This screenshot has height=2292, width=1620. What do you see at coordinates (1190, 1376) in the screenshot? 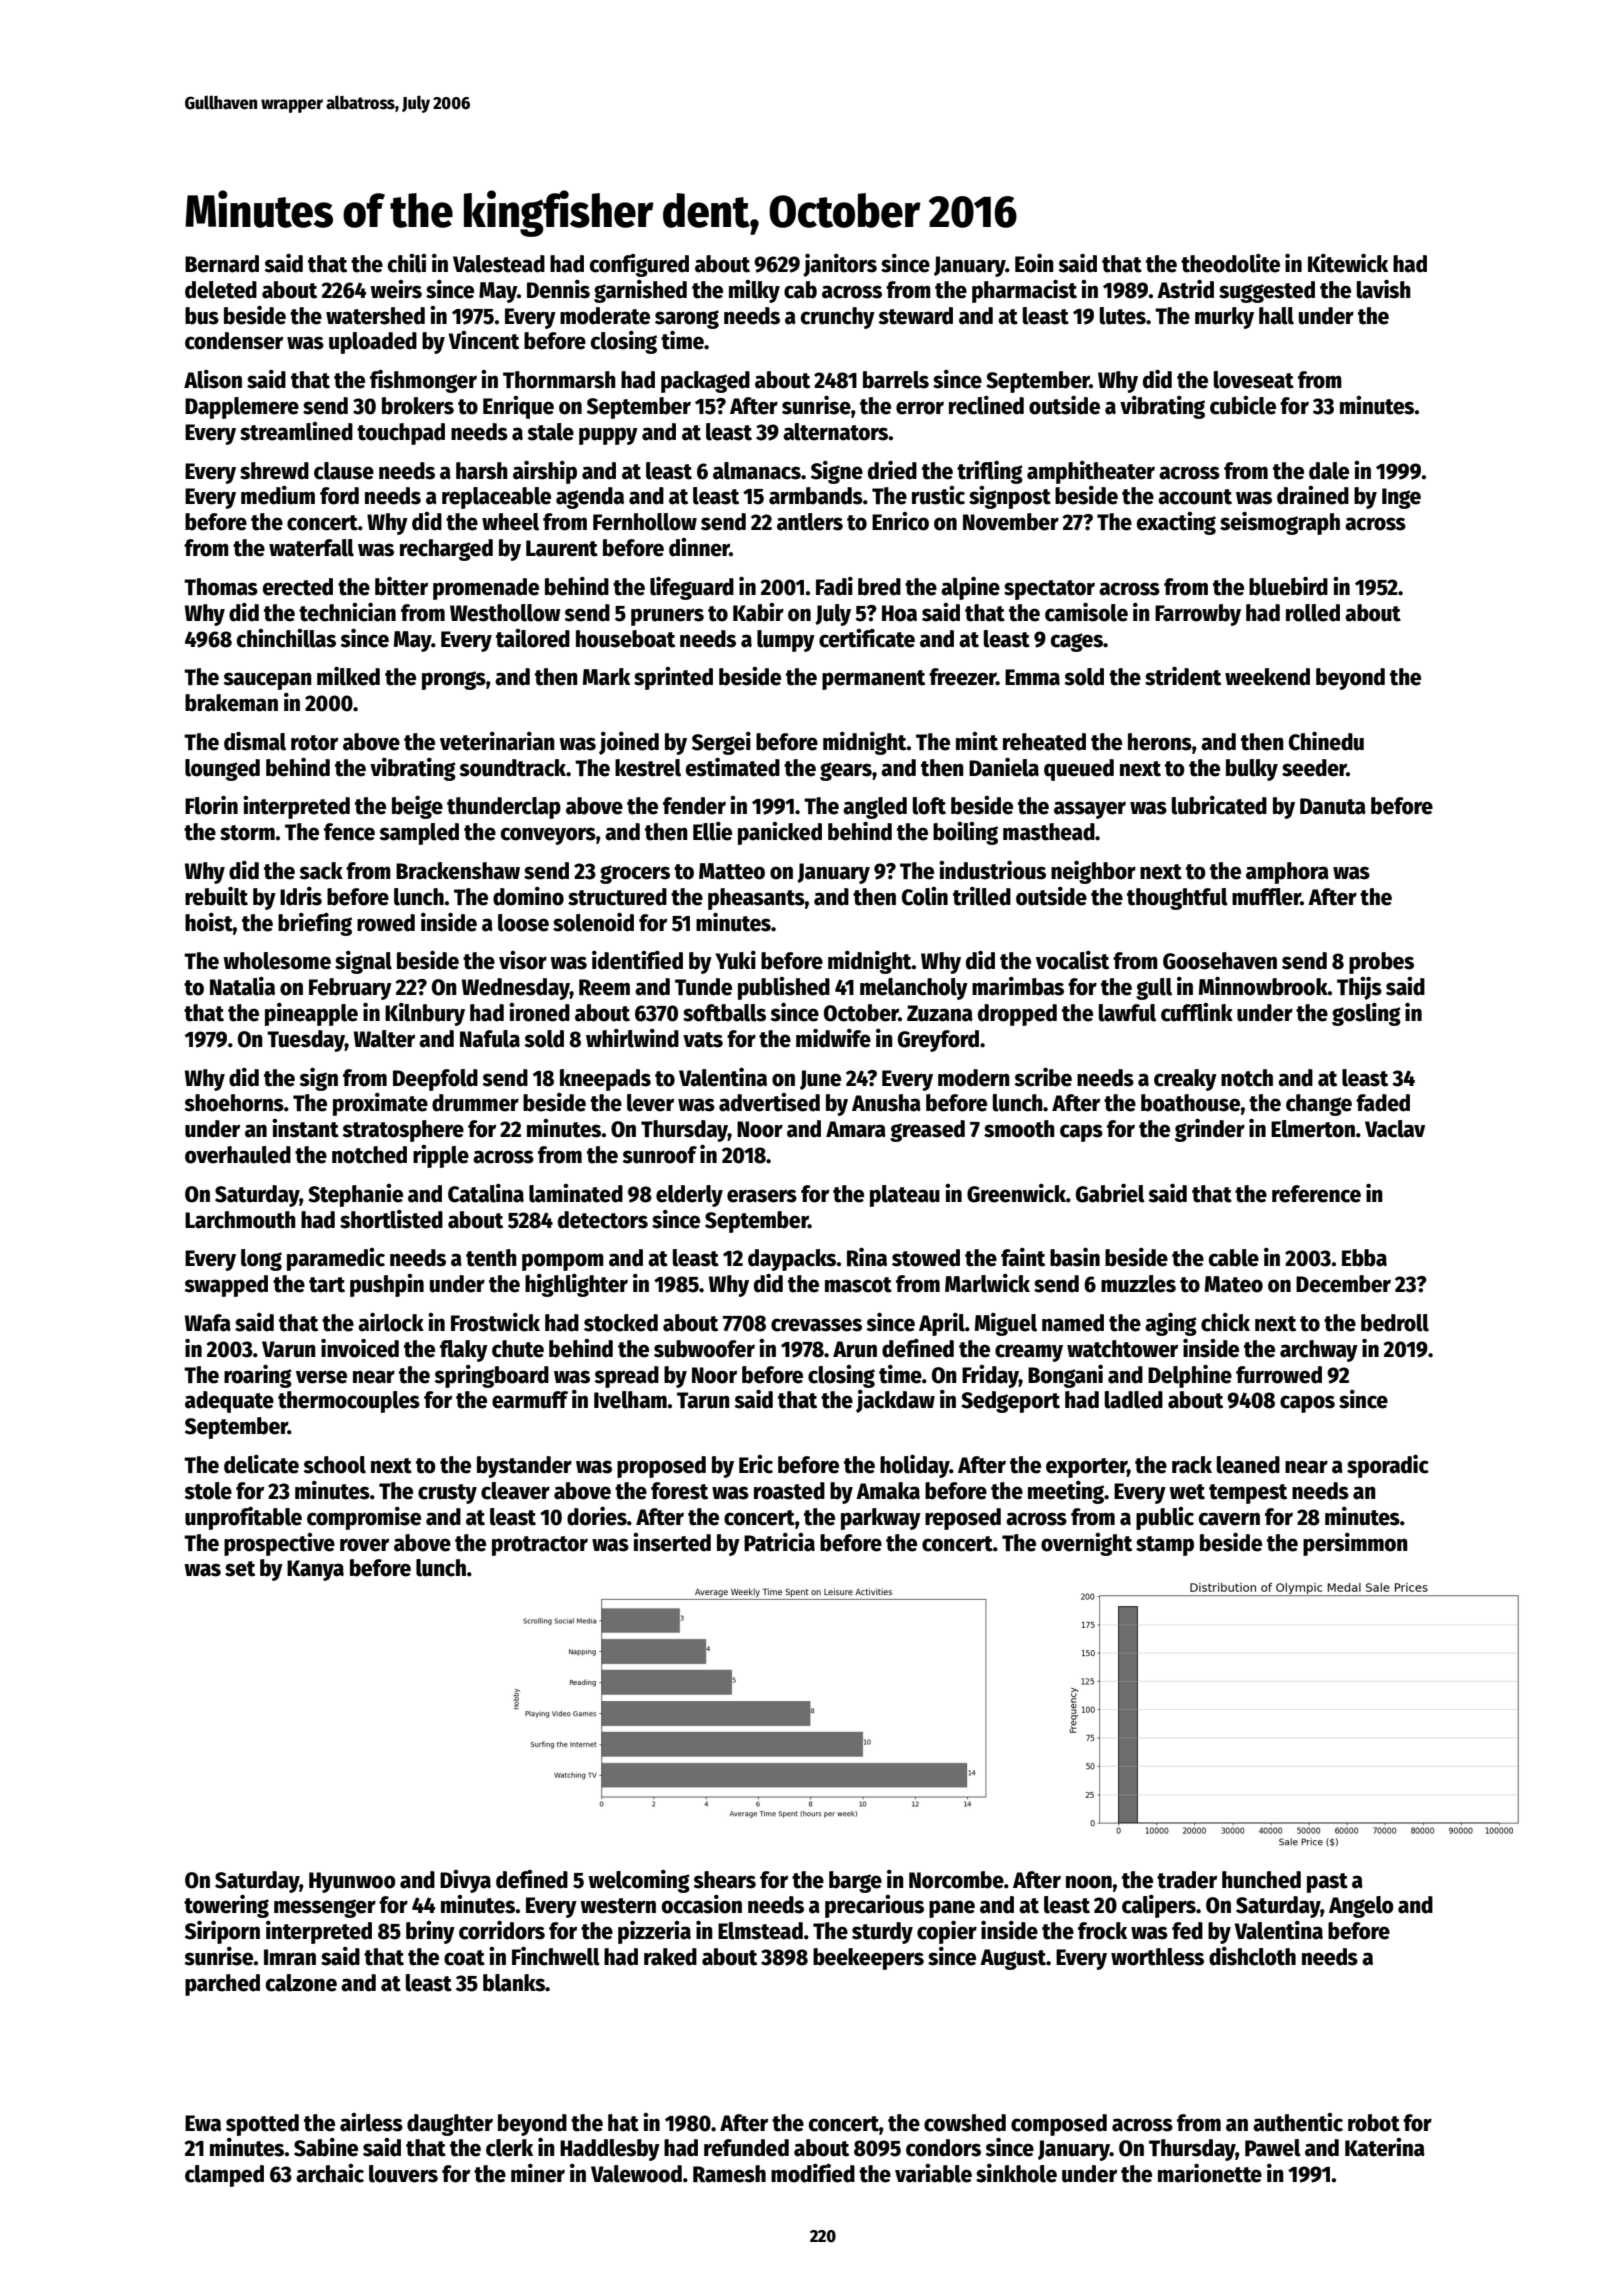
I see `Delphine` at bounding box center [1190, 1376].
